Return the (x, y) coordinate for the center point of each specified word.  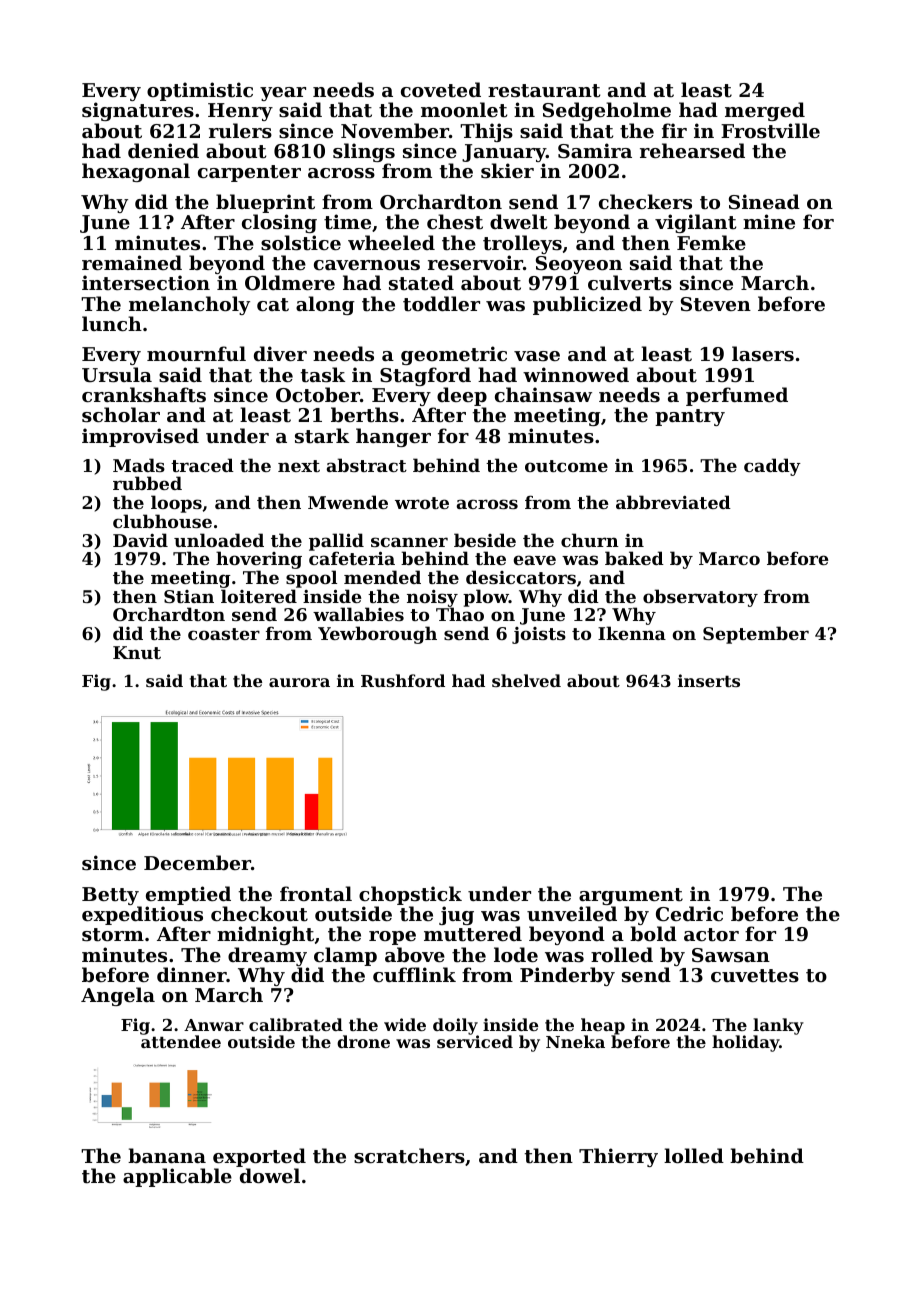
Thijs (486, 132)
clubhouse (162, 521)
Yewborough (377, 635)
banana (167, 1155)
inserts (709, 680)
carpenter (249, 173)
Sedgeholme (607, 111)
